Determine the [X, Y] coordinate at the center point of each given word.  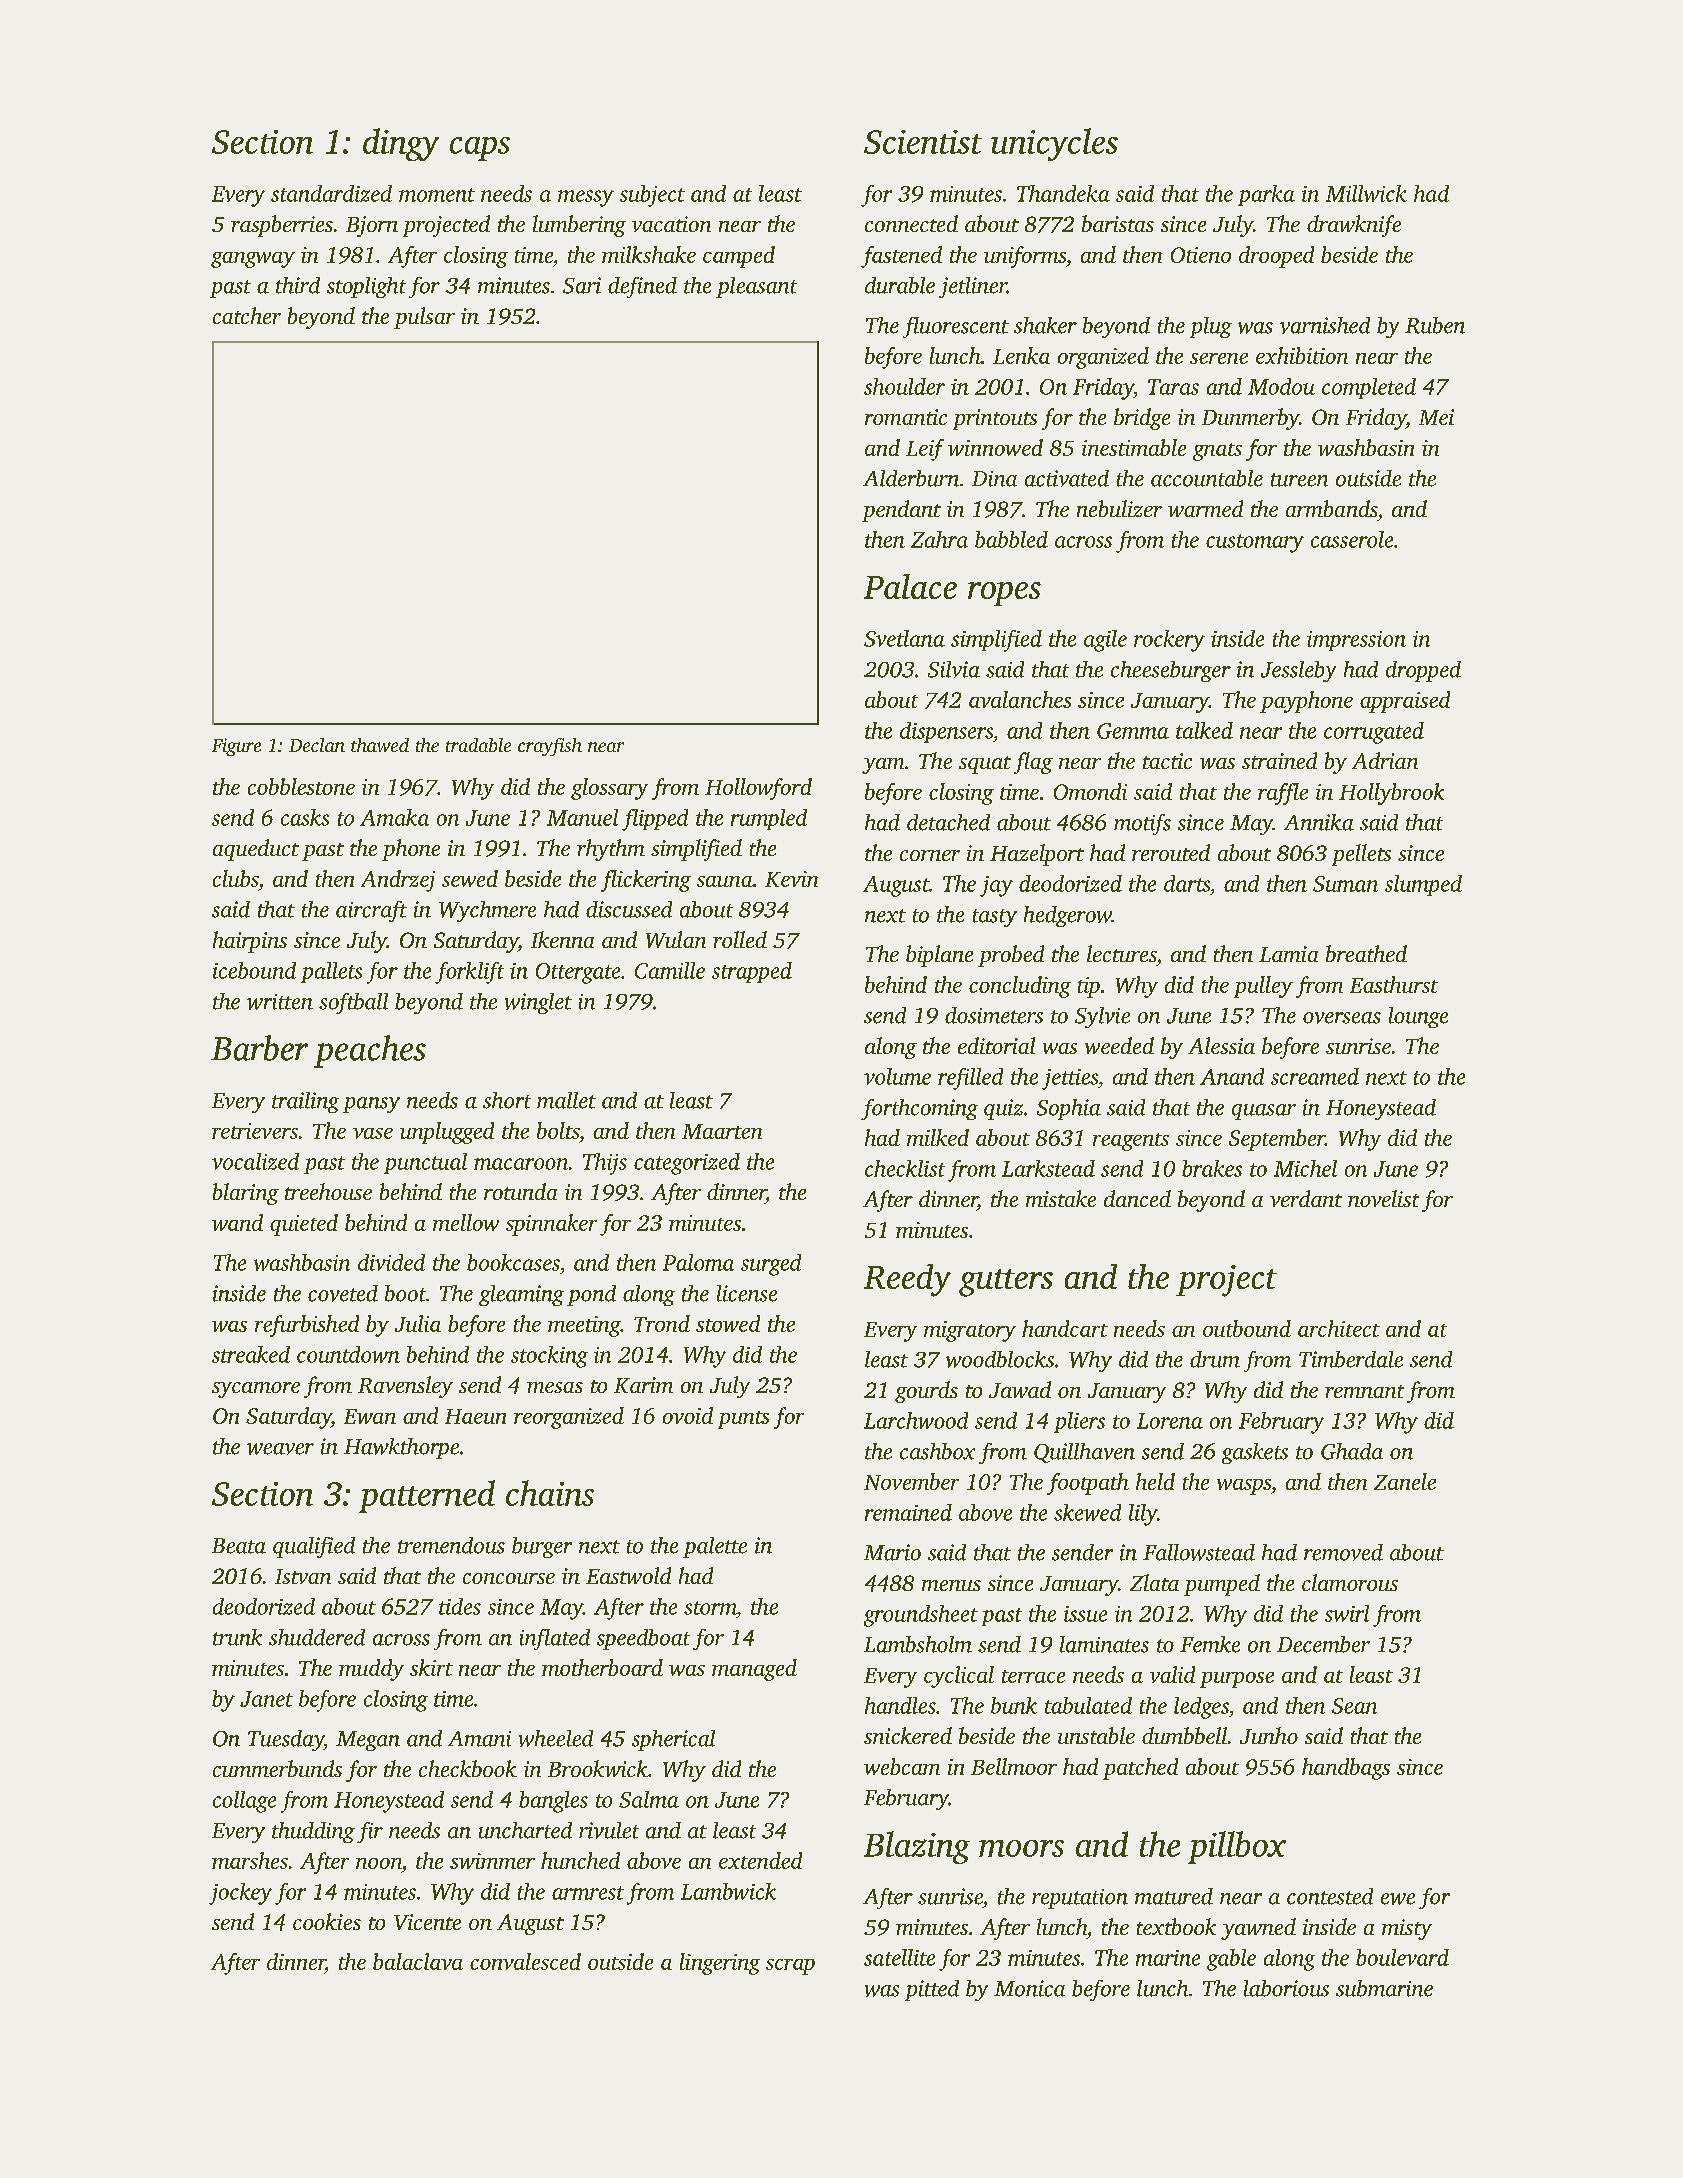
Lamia [1288, 954]
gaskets [1255, 1453]
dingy [401, 144]
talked [1204, 730]
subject [652, 196]
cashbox [937, 1451]
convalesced [525, 1961]
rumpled [769, 819]
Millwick [1366, 193]
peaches [370, 1051]
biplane [939, 956]
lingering [720, 1964]
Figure [236, 747]
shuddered [317, 1637]
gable [1231, 1960]
